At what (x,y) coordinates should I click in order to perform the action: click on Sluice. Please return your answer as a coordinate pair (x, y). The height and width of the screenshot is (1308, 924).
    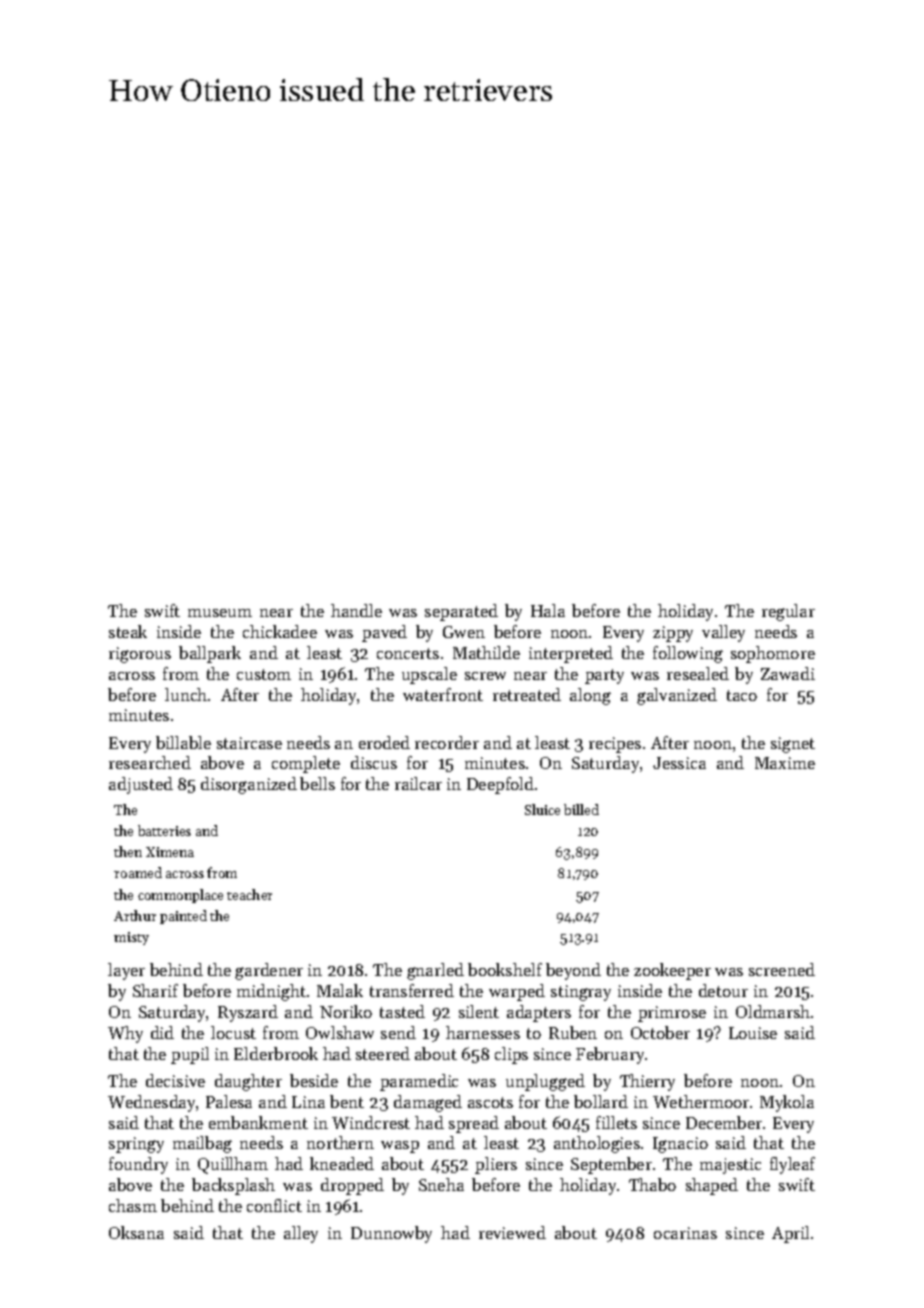
    Looking at the image, I should click on (542, 809).
